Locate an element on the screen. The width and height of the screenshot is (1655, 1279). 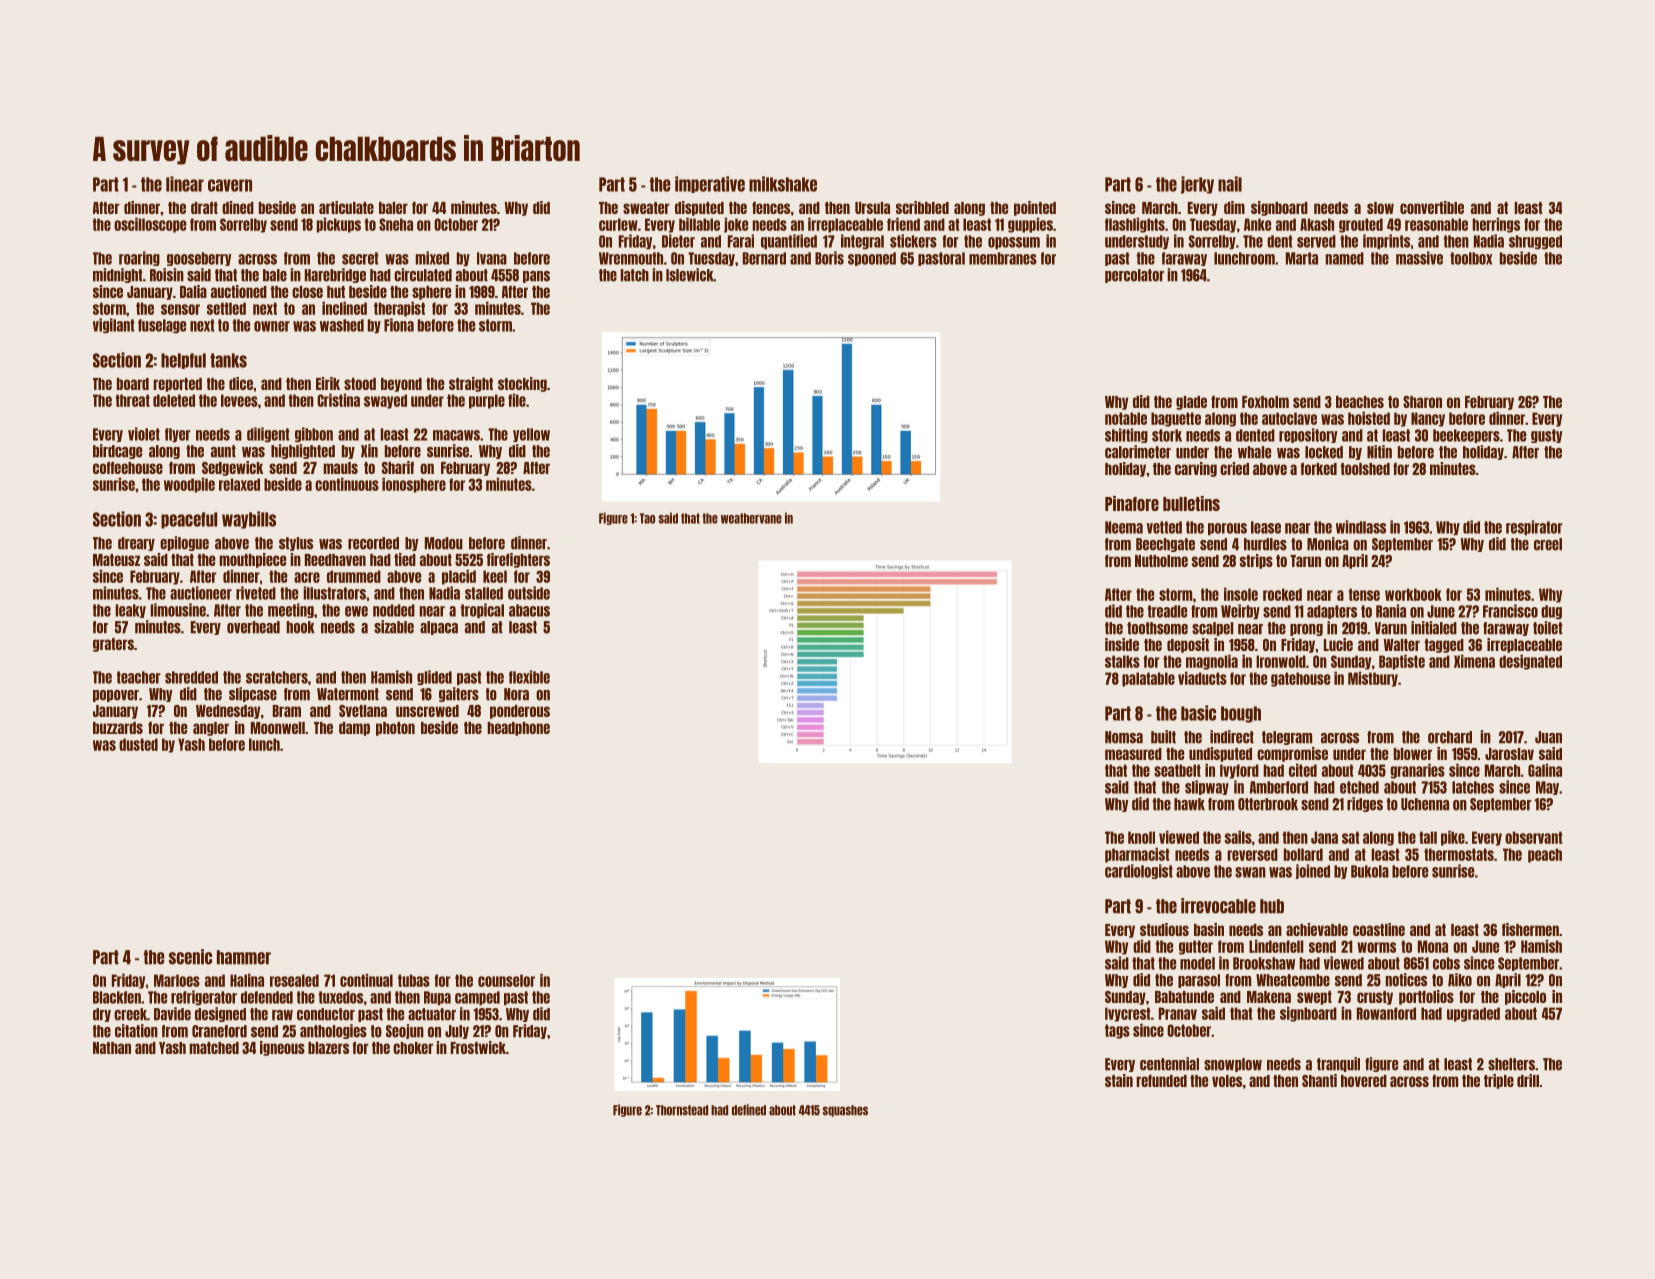
percolator is located at coordinates (1134, 276).
